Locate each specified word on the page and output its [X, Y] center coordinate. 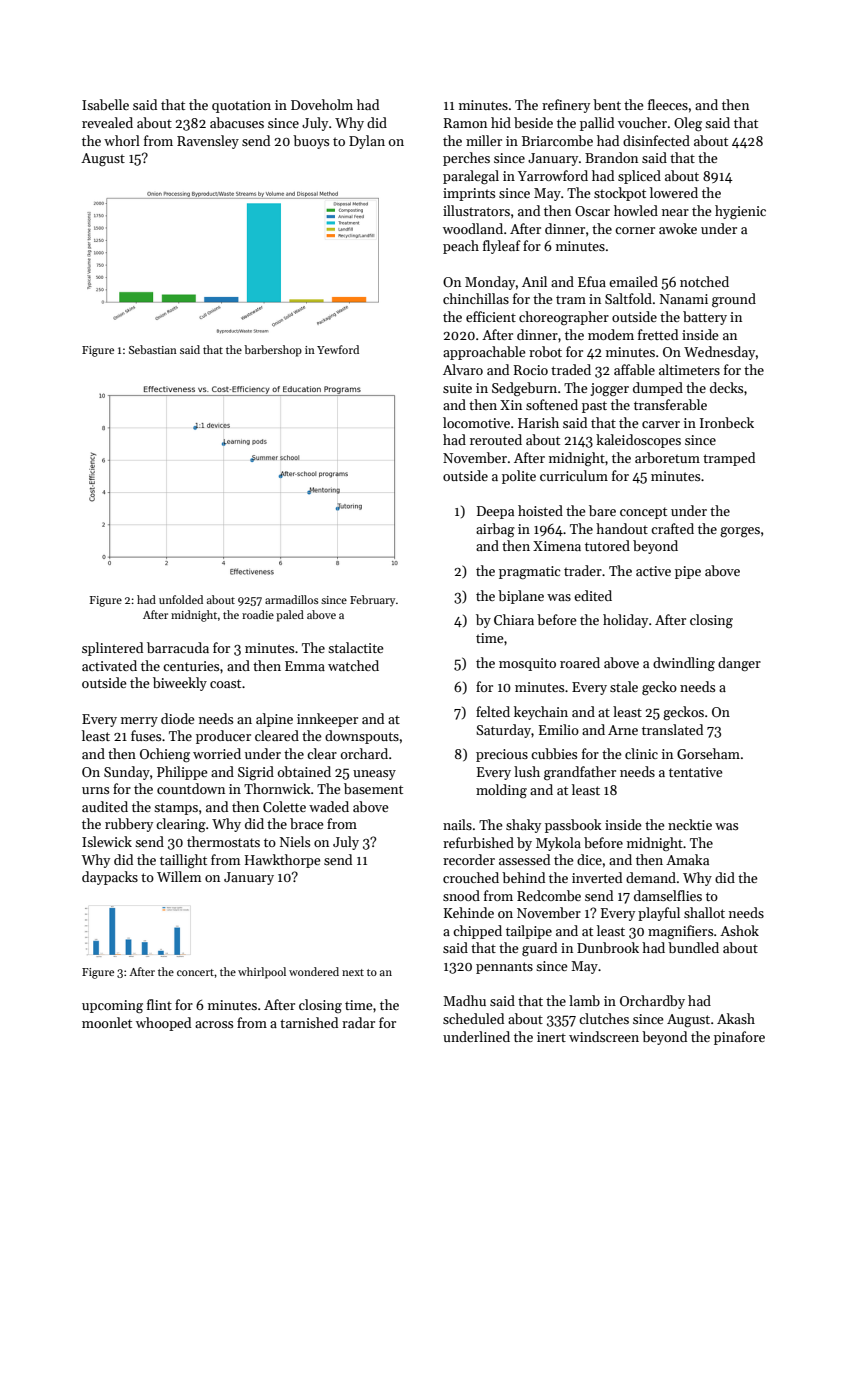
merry [139, 722]
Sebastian [153, 349]
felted [493, 711]
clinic [641, 753]
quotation [241, 106]
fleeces [668, 104]
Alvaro [463, 369]
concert [195, 972]
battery [705, 318]
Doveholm [322, 104]
